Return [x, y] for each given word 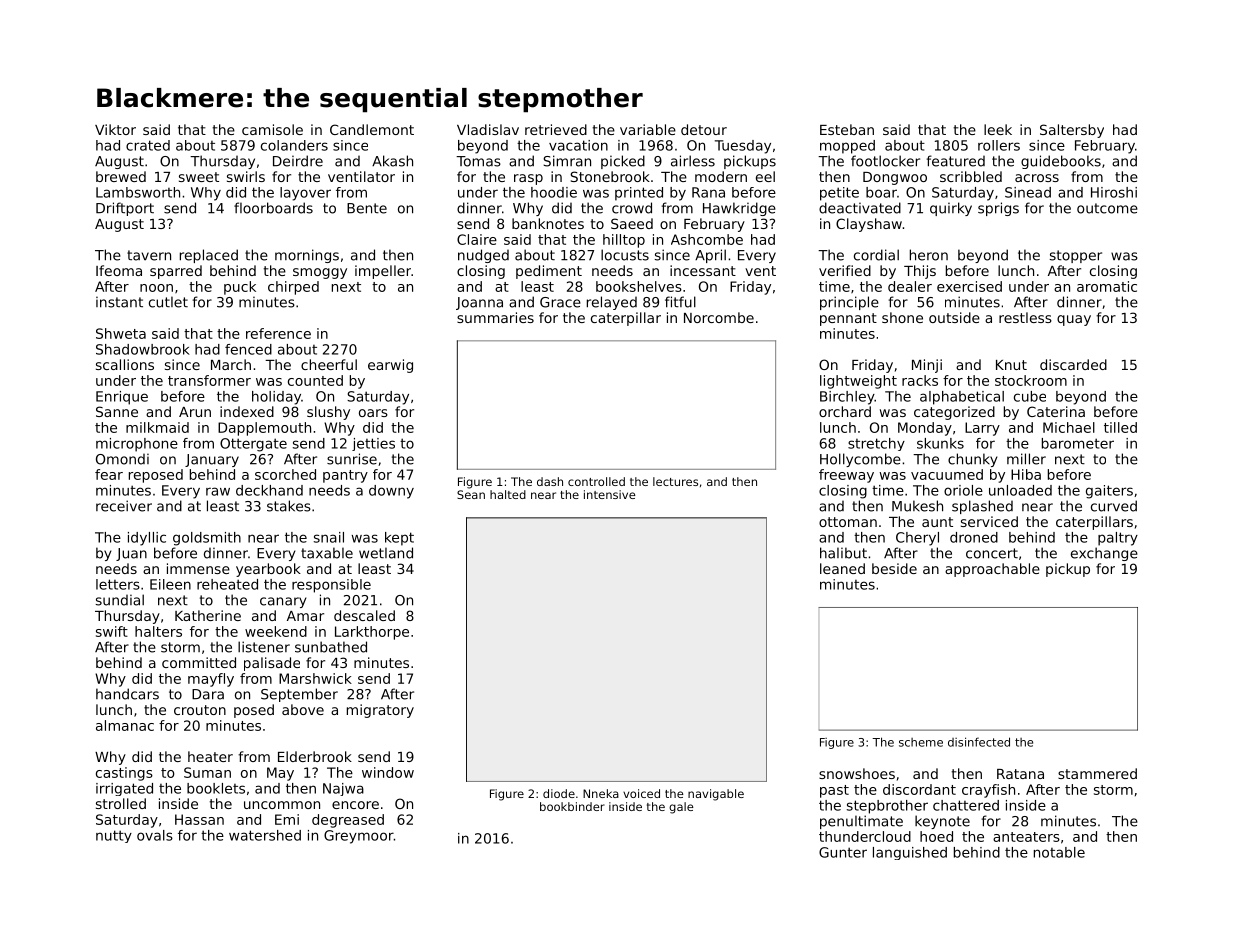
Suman [207, 772]
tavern [149, 255]
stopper [1076, 256]
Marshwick [315, 678]
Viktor [115, 129]
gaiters [1109, 492]
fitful [680, 302]
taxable [327, 553]
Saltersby [1072, 131]
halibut [843, 553]
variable [648, 129]
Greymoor [359, 837]
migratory [380, 711]
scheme [921, 742]
